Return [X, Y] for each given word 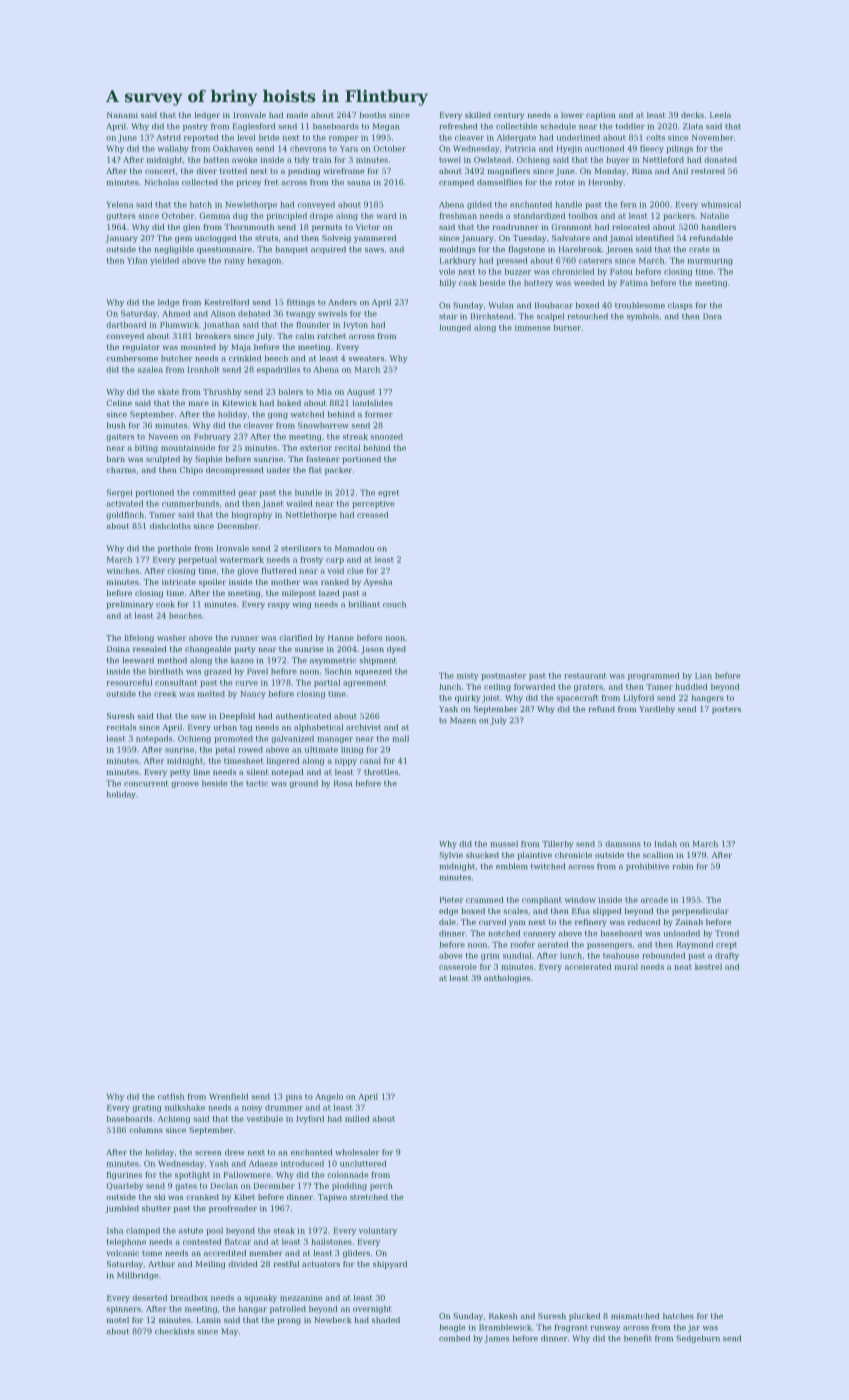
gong [278, 416]
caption [601, 116]
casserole [458, 967]
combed [454, 1338]
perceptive [373, 504]
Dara [712, 316]
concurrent [146, 783]
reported [201, 138]
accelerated [588, 967]
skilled [478, 115]
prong [289, 1322]
